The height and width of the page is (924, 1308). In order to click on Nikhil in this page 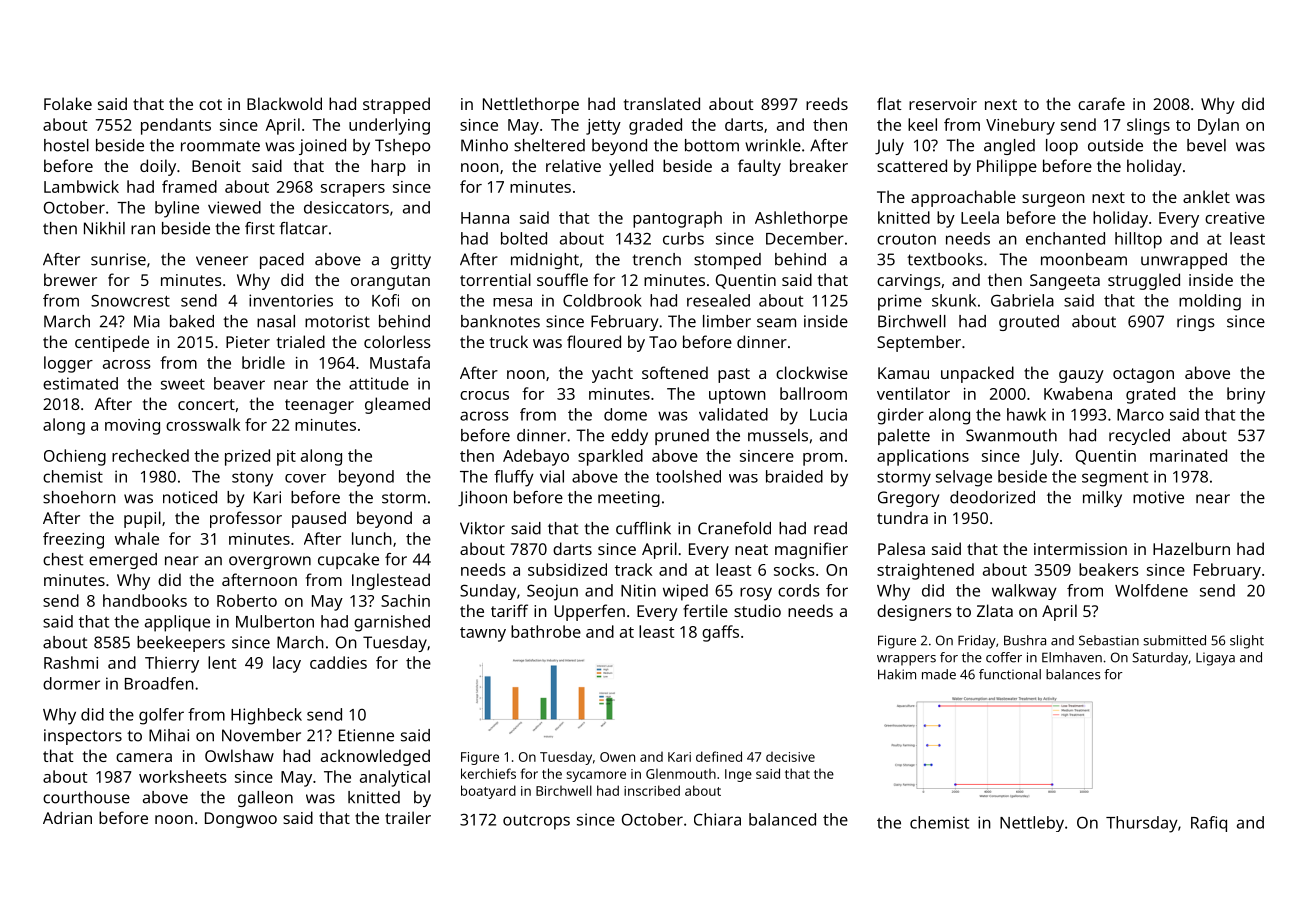, I will do `click(104, 228)`.
